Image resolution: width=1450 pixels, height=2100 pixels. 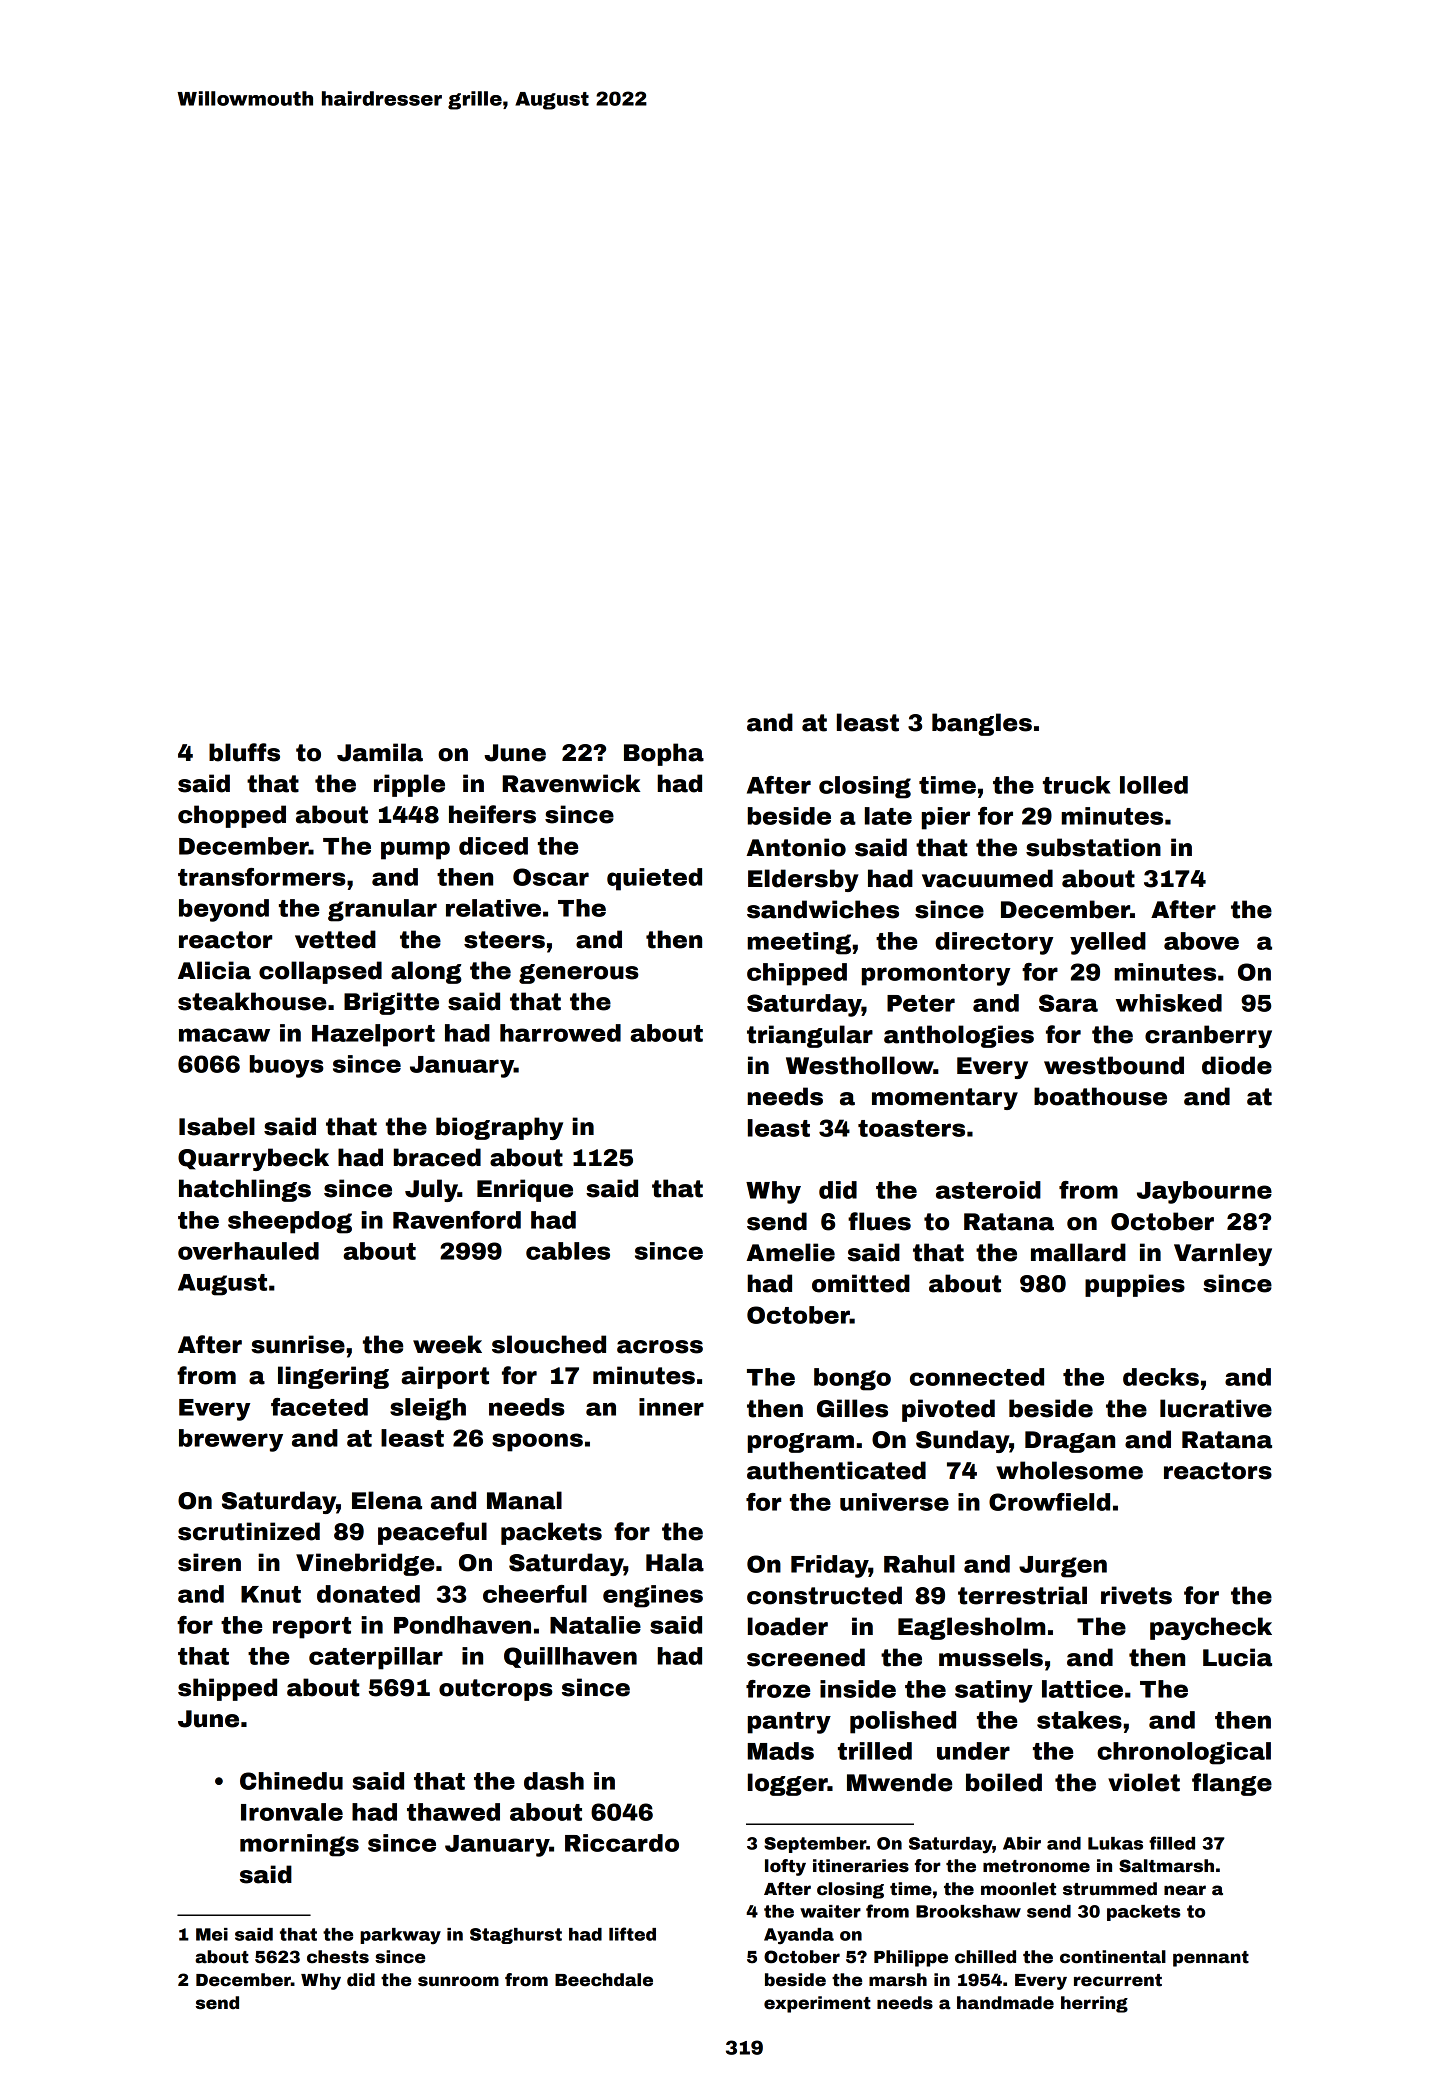 What do you see at coordinates (894, 1502) in the document?
I see `universe` at bounding box center [894, 1502].
